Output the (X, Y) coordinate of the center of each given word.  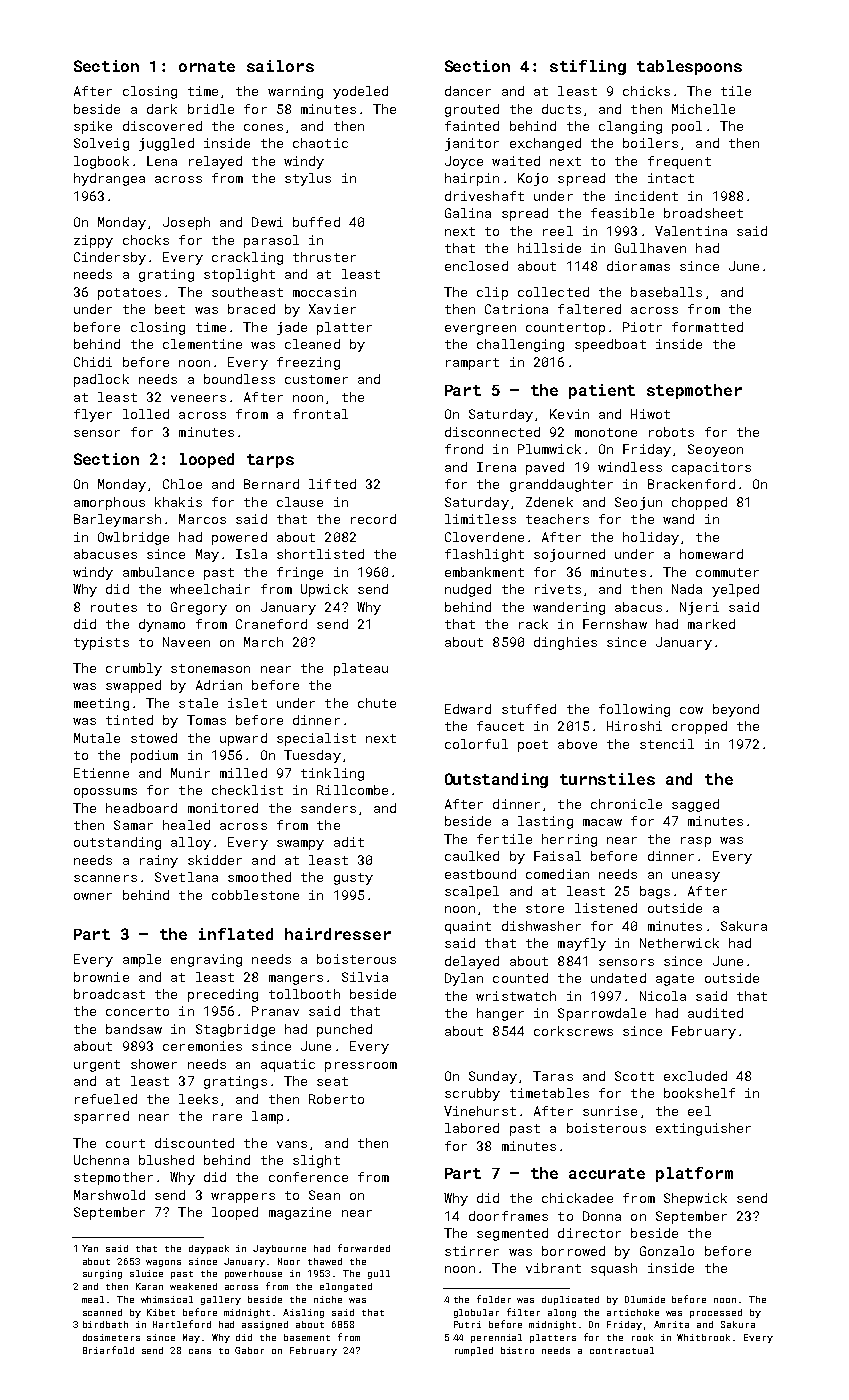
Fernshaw (615, 624)
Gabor (249, 1350)
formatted (707, 327)
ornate (207, 66)
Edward (468, 709)
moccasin (324, 292)
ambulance (158, 572)
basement (307, 1337)
